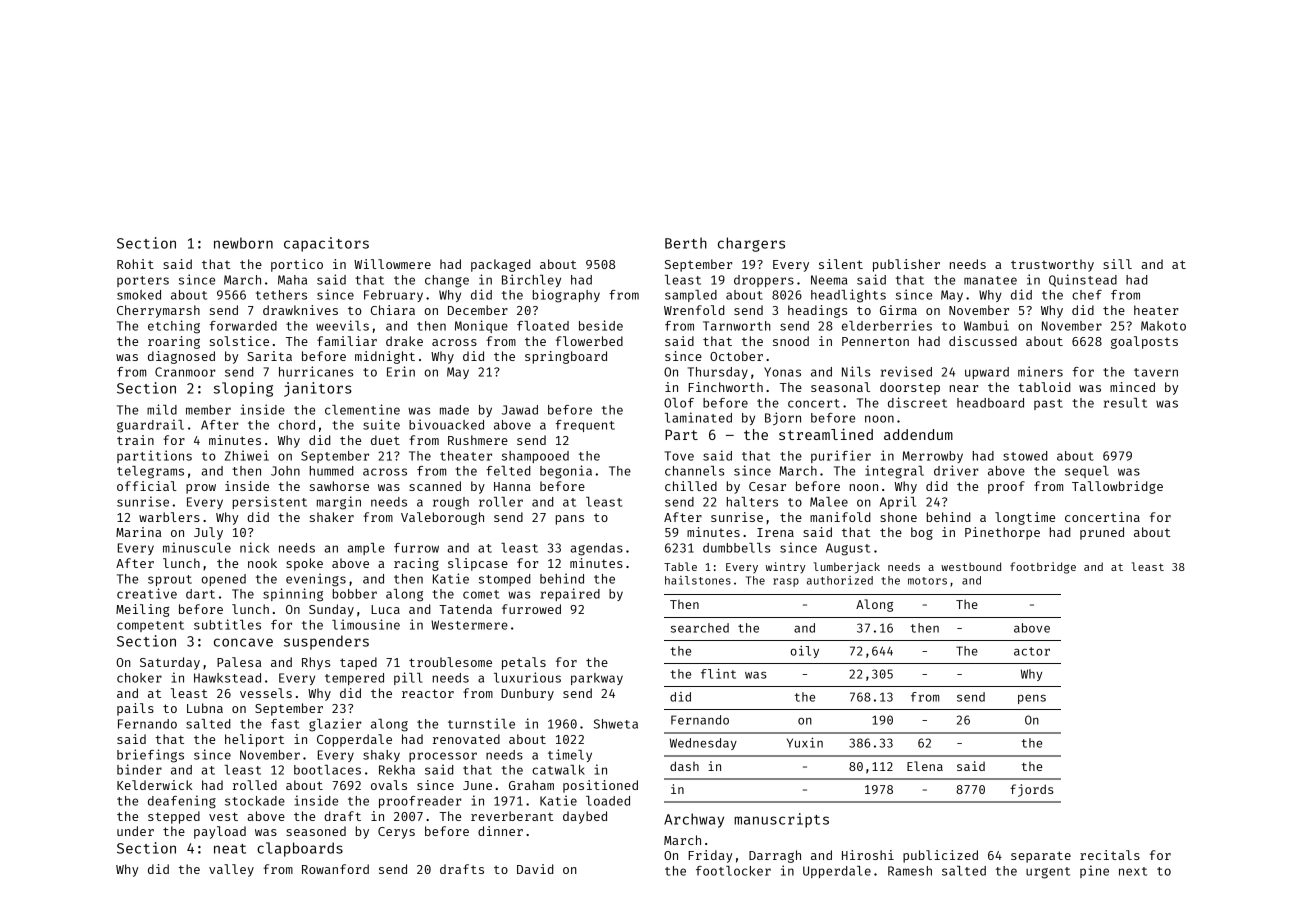 The image size is (1308, 924). Describe the element at coordinates (389, 785) in the image. I see `ovals` at that location.
